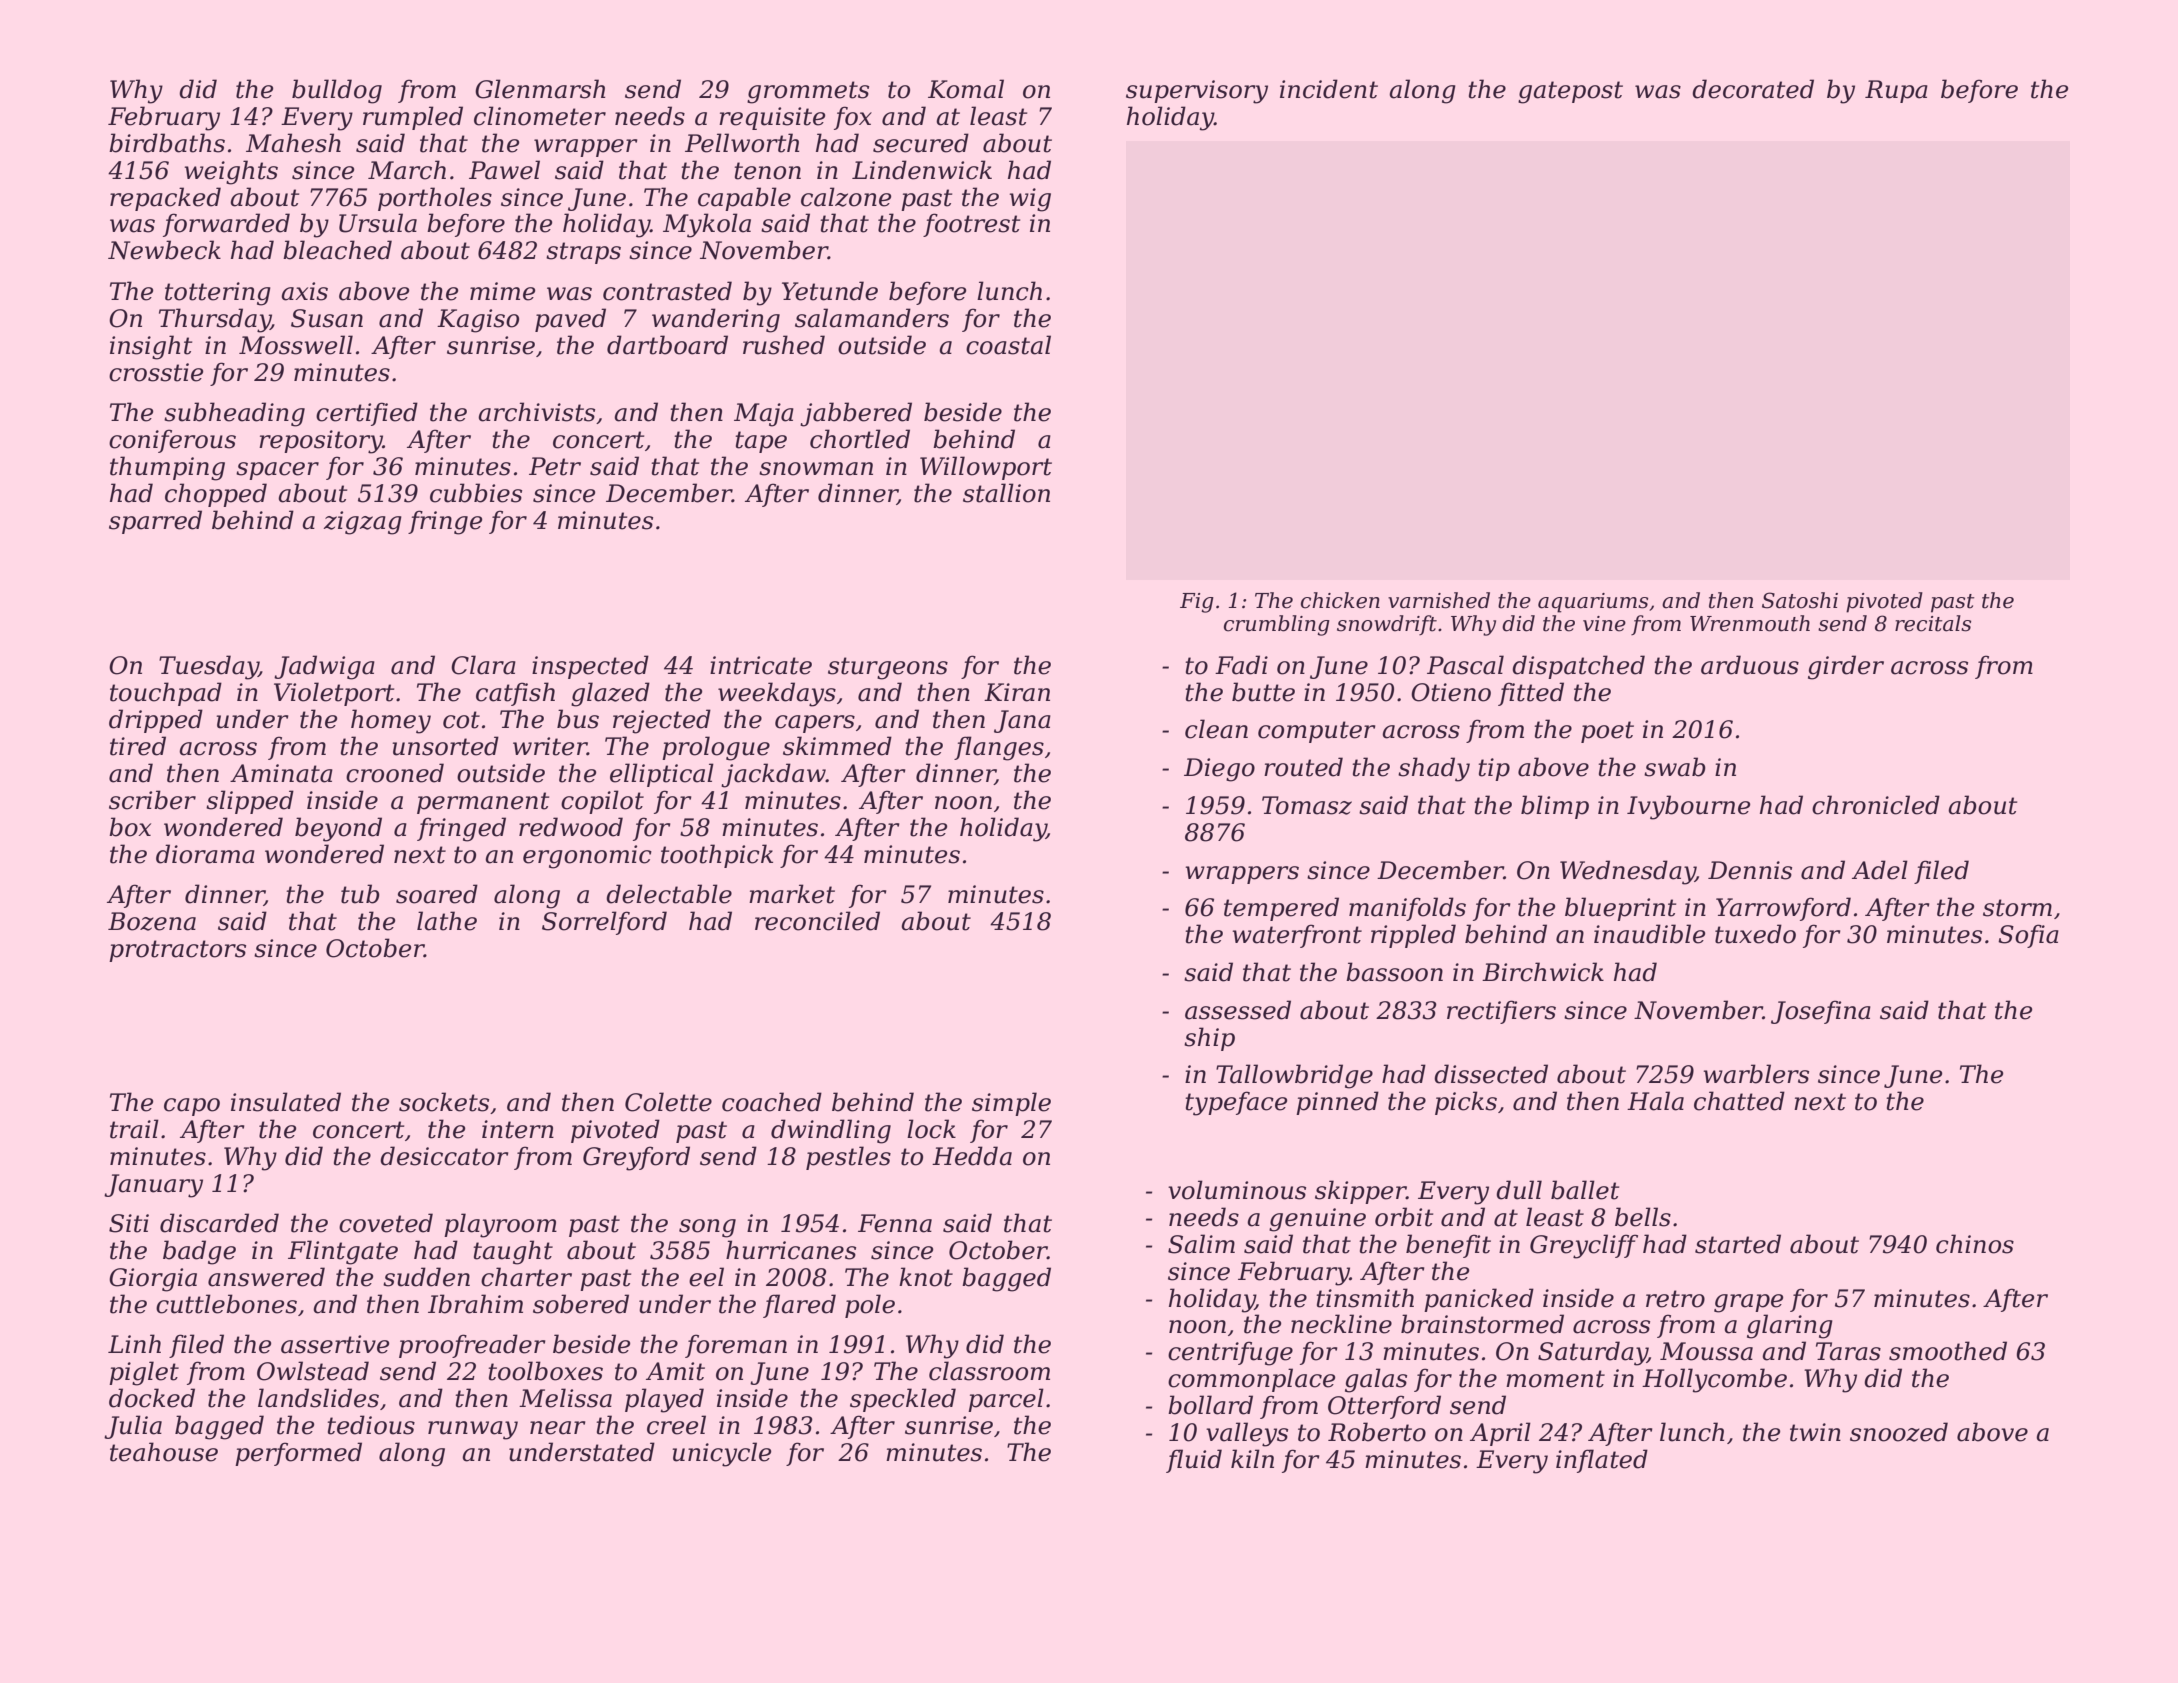 The width and height of the image is (2178, 1683). Describe the element at coordinates (1800, 600) in the image. I see `Satoshi` at that location.
